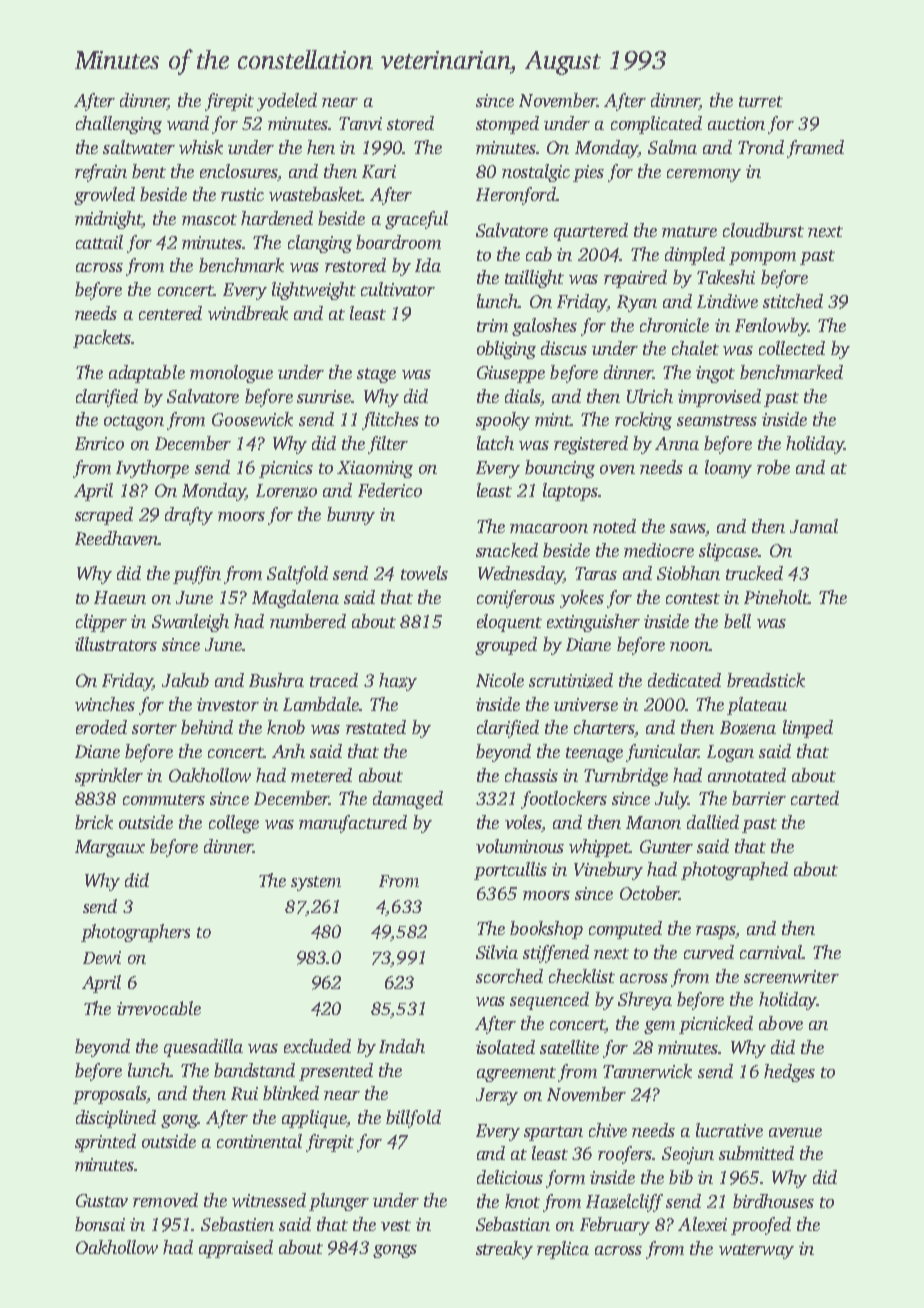 This screenshot has height=1308, width=924. I want to click on winches, so click(105, 704).
